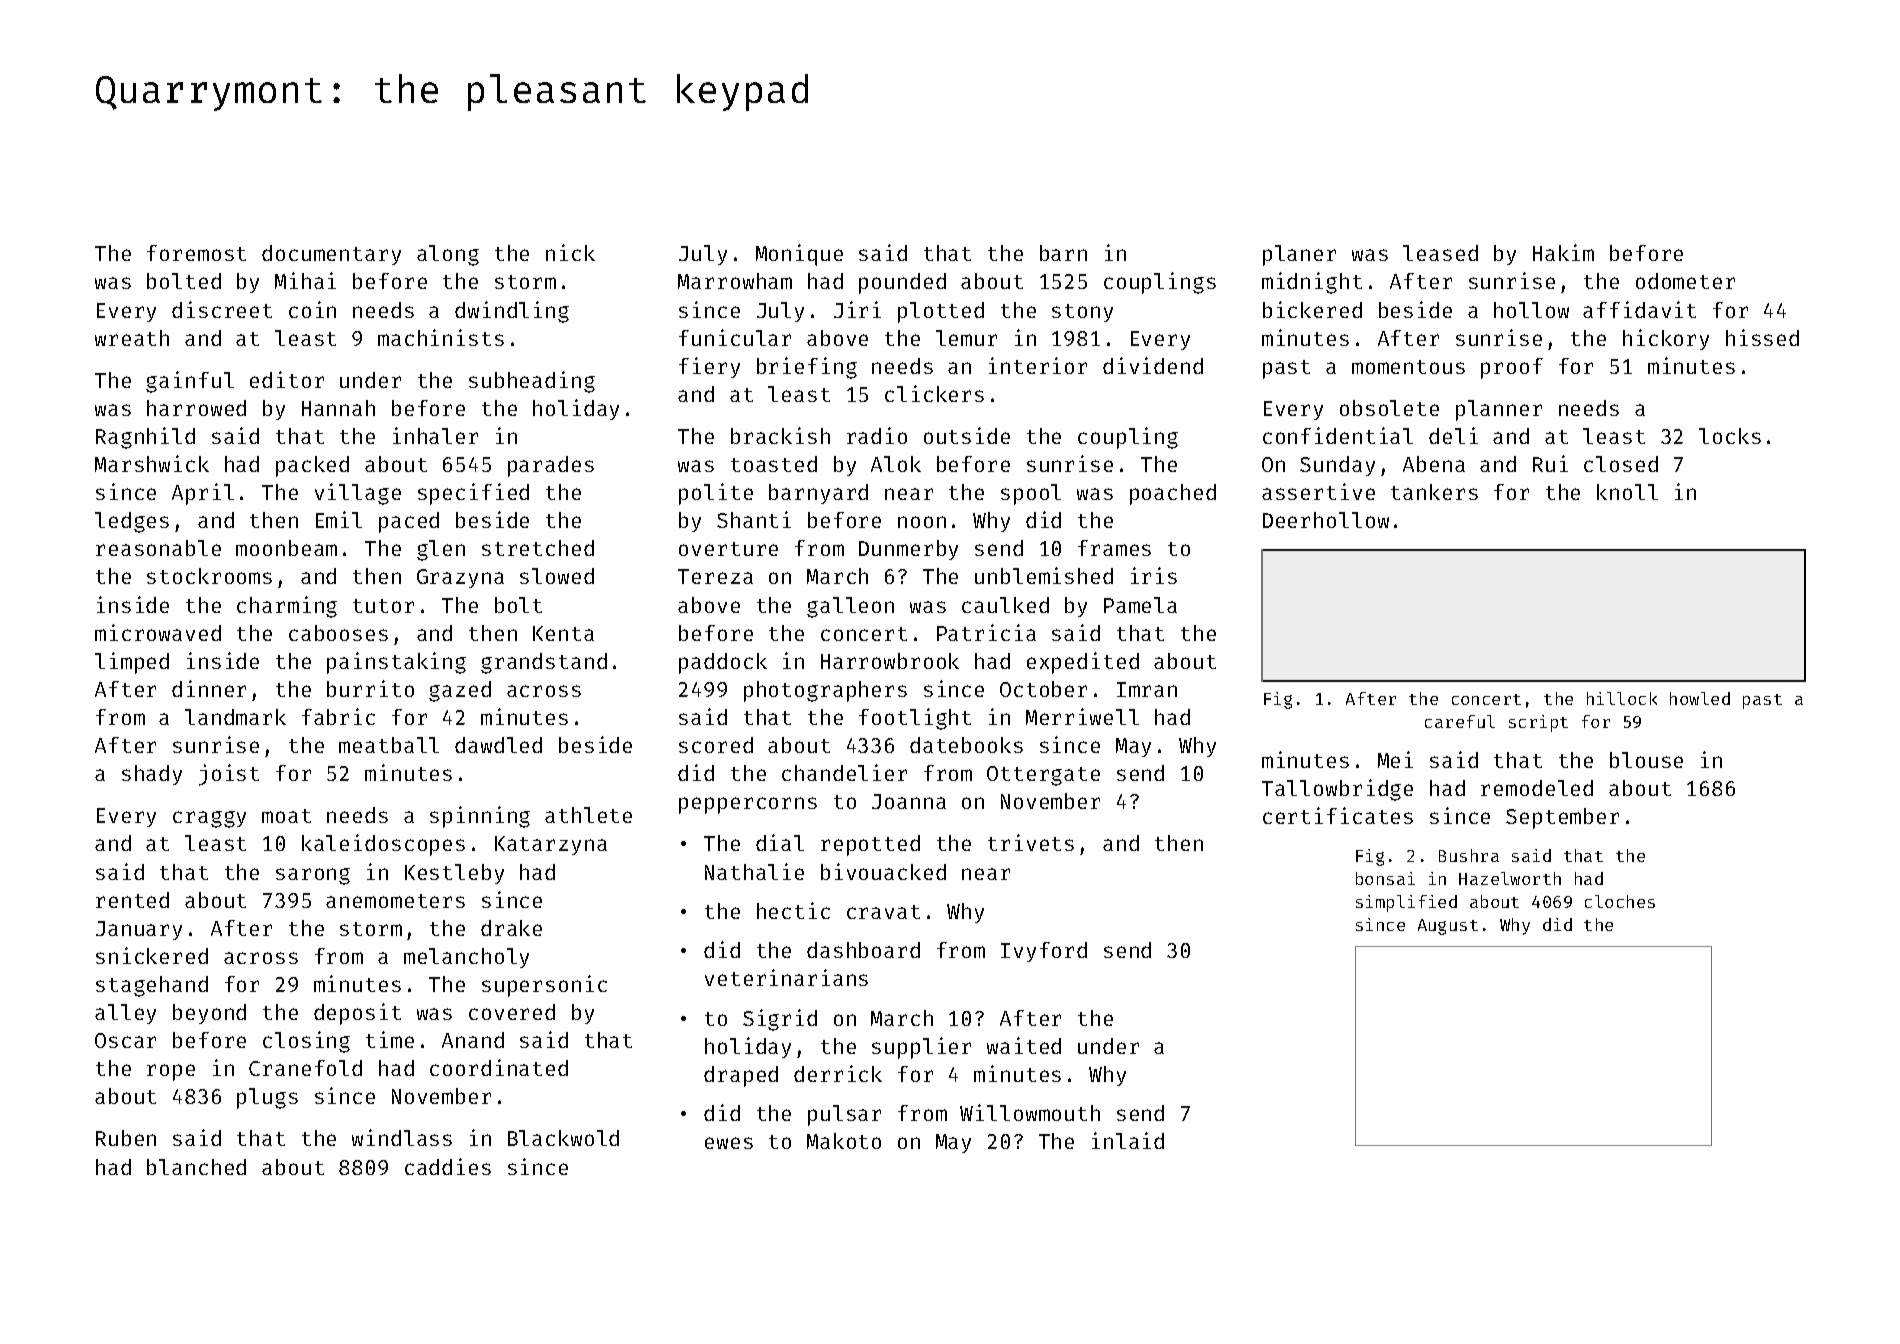  I want to click on August, so click(1448, 927).
